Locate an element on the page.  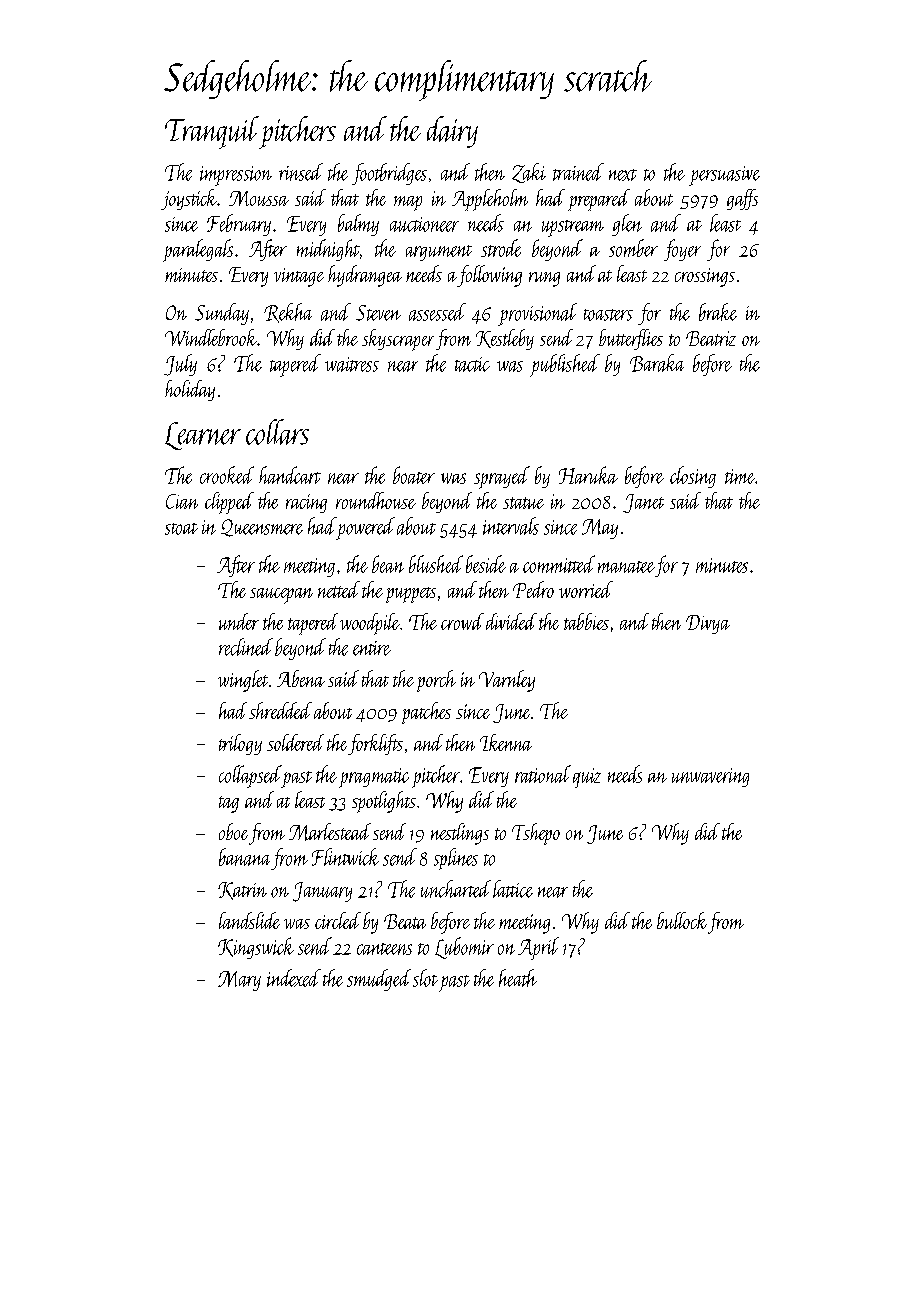
published is located at coordinates (565, 365).
